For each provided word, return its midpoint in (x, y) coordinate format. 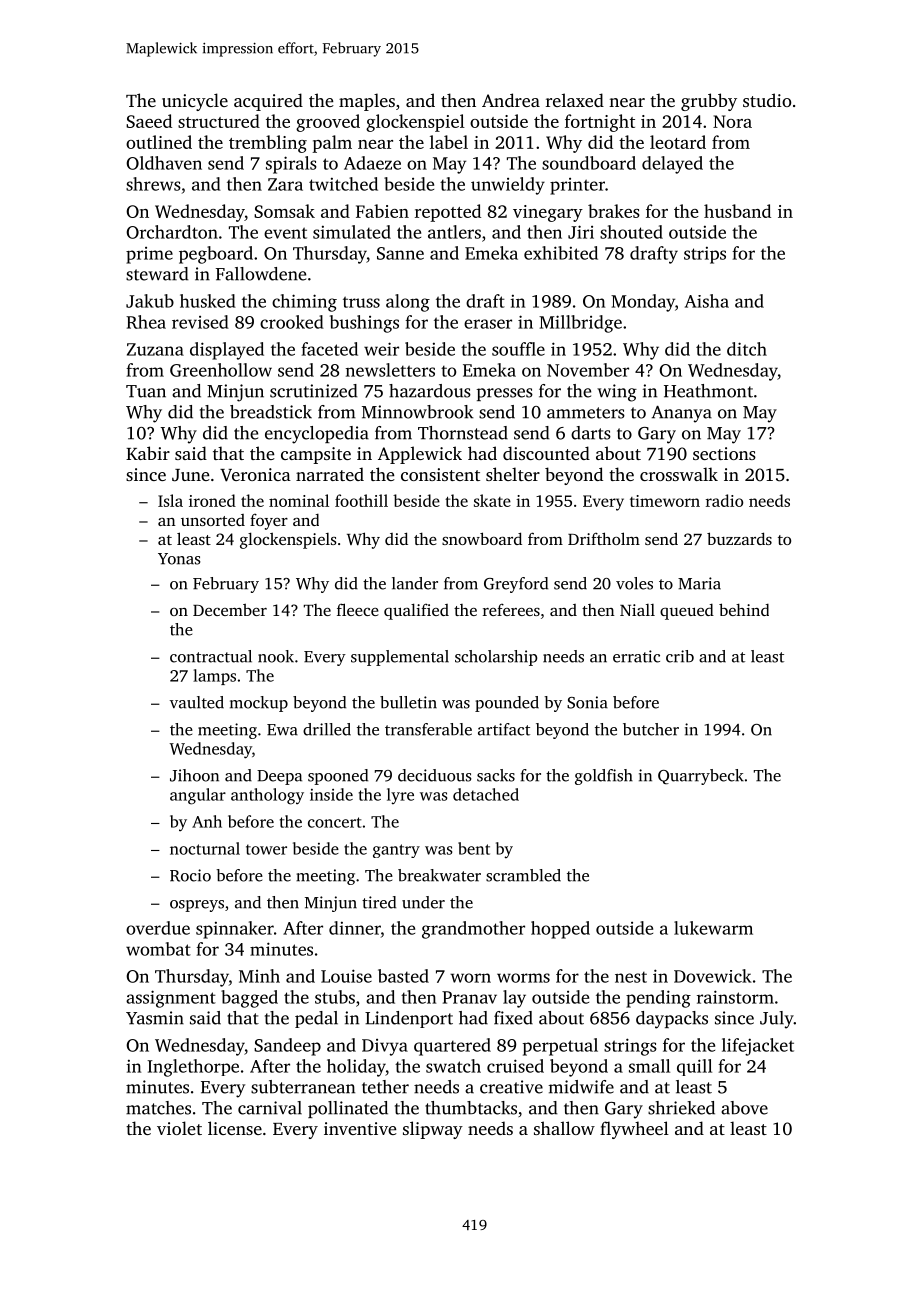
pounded (507, 704)
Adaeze (372, 163)
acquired (268, 102)
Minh (259, 976)
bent (474, 848)
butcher (651, 729)
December (230, 609)
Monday (643, 303)
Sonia (587, 702)
